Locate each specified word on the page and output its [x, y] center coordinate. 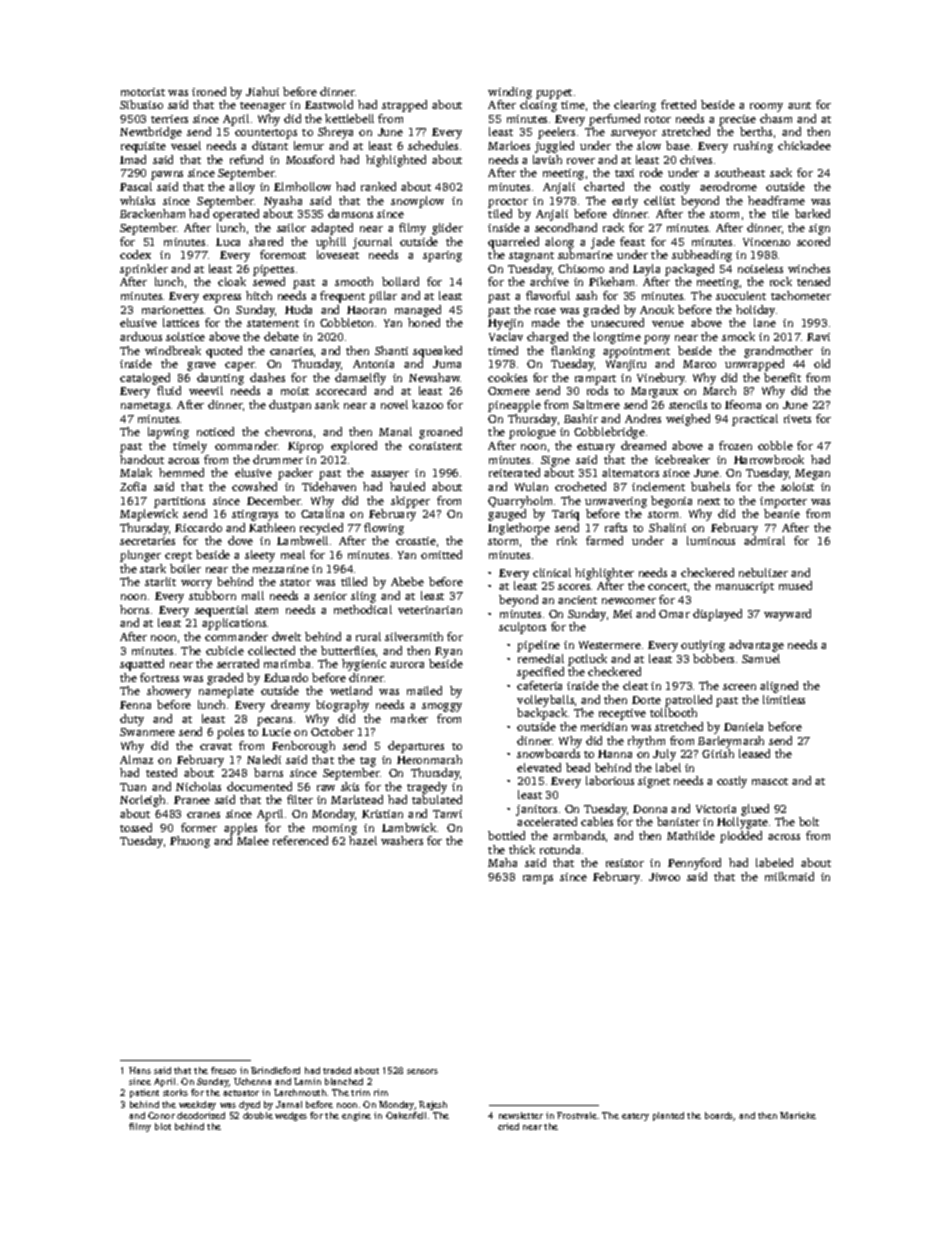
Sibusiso [141, 104]
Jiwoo [664, 877]
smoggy [442, 707]
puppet [554, 94]
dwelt [286, 636]
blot [163, 1126]
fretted [678, 104]
